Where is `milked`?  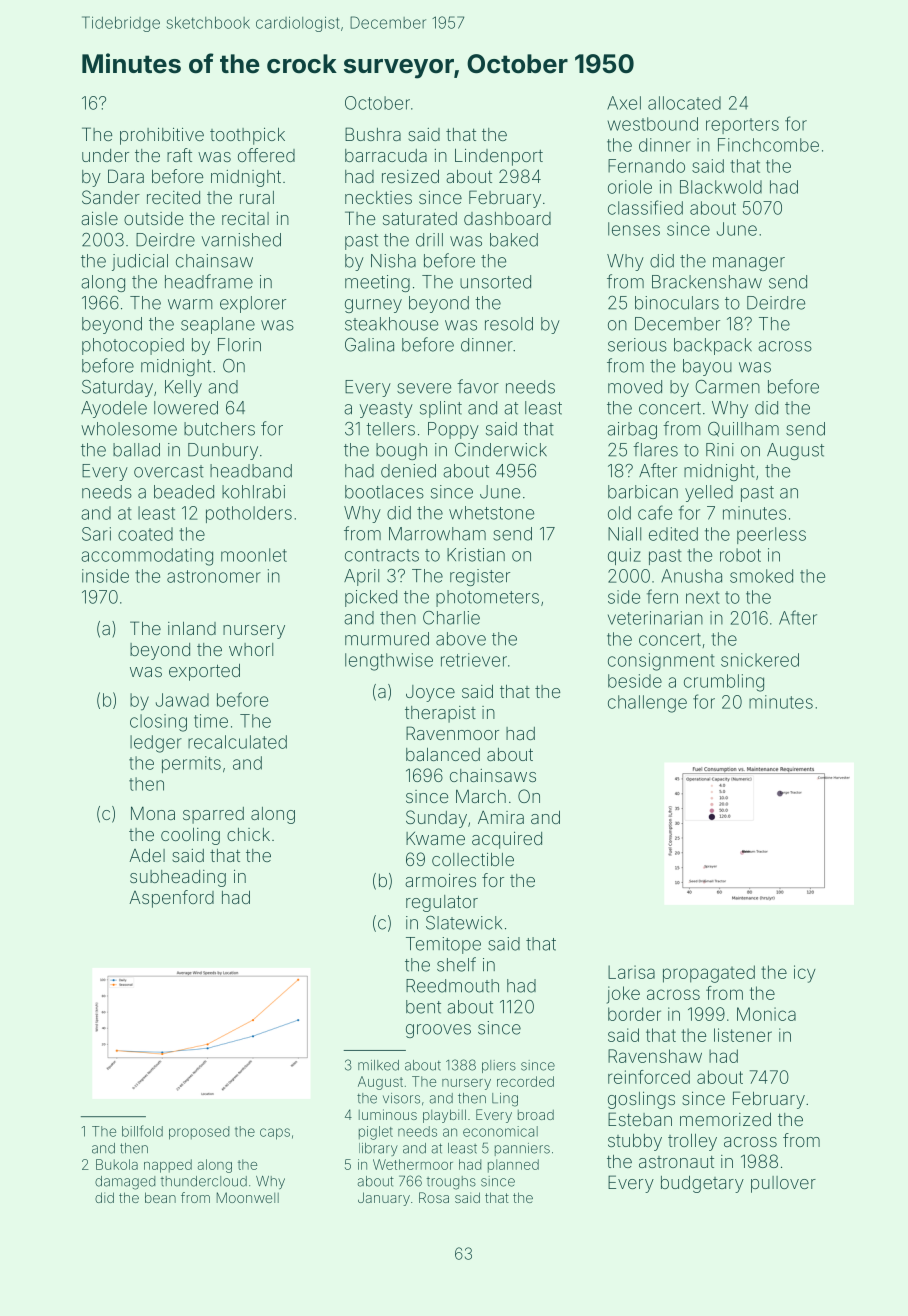
milked is located at coordinates (378, 1065).
